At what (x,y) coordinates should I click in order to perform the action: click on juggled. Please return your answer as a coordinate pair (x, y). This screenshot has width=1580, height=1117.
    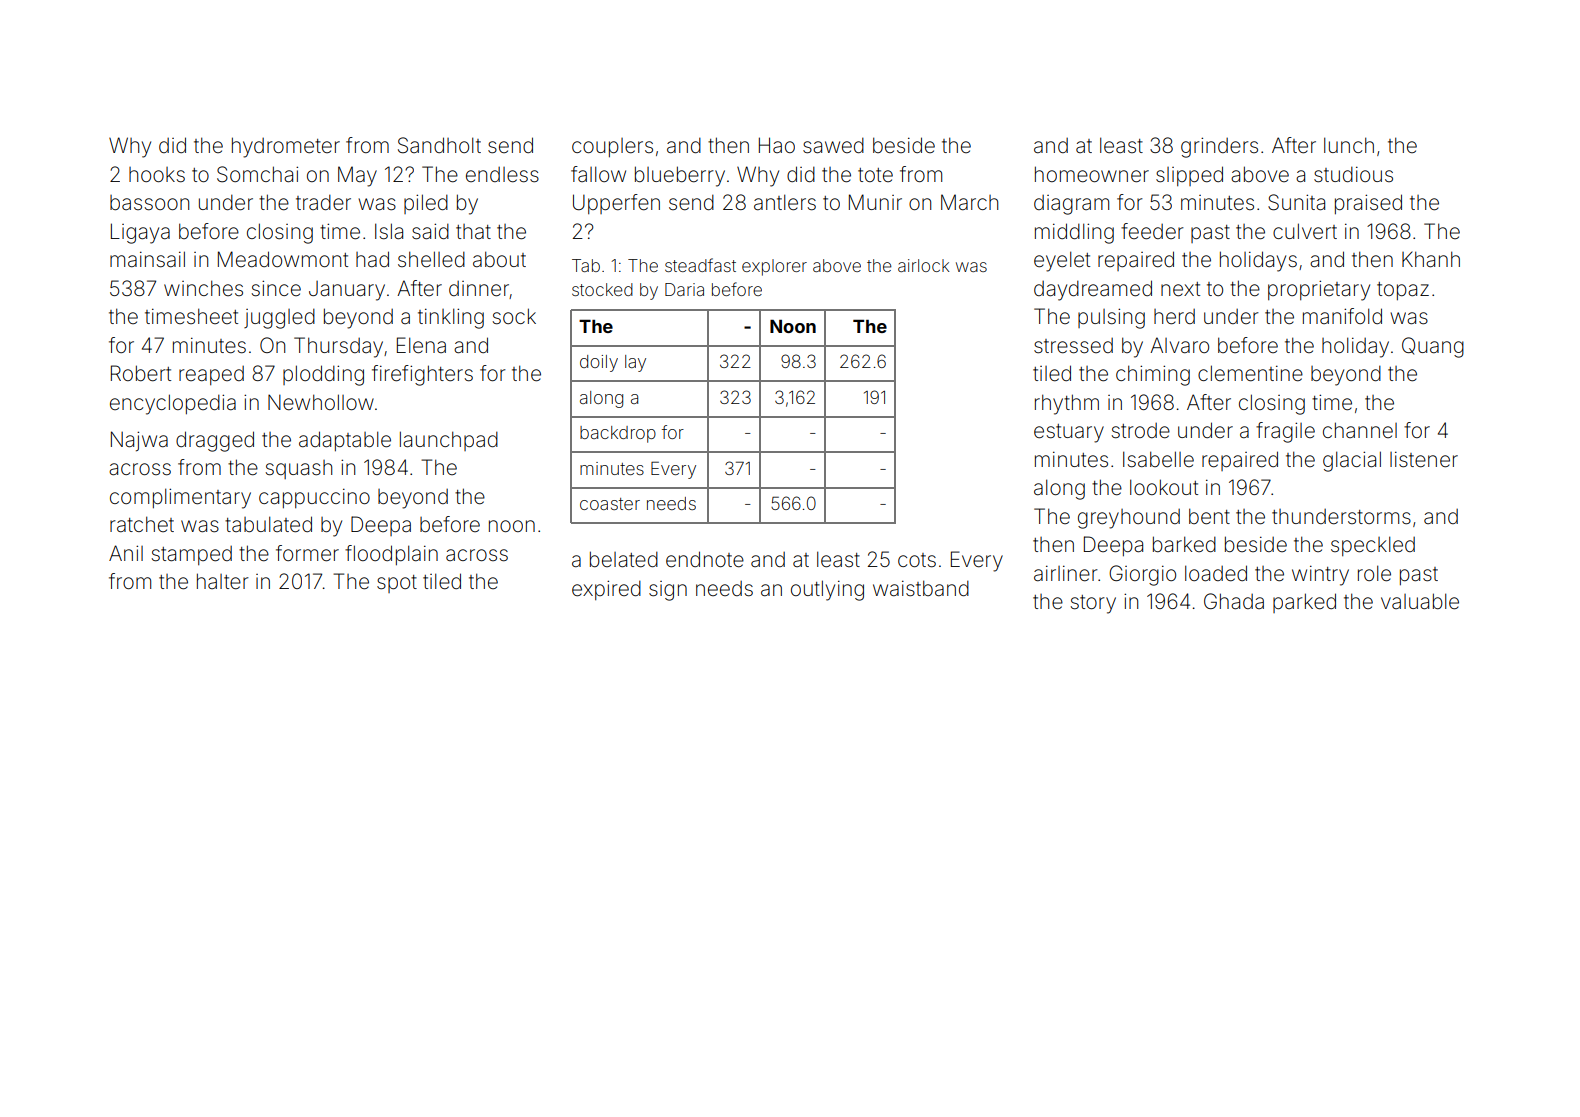
    Looking at the image, I should click on (279, 318).
